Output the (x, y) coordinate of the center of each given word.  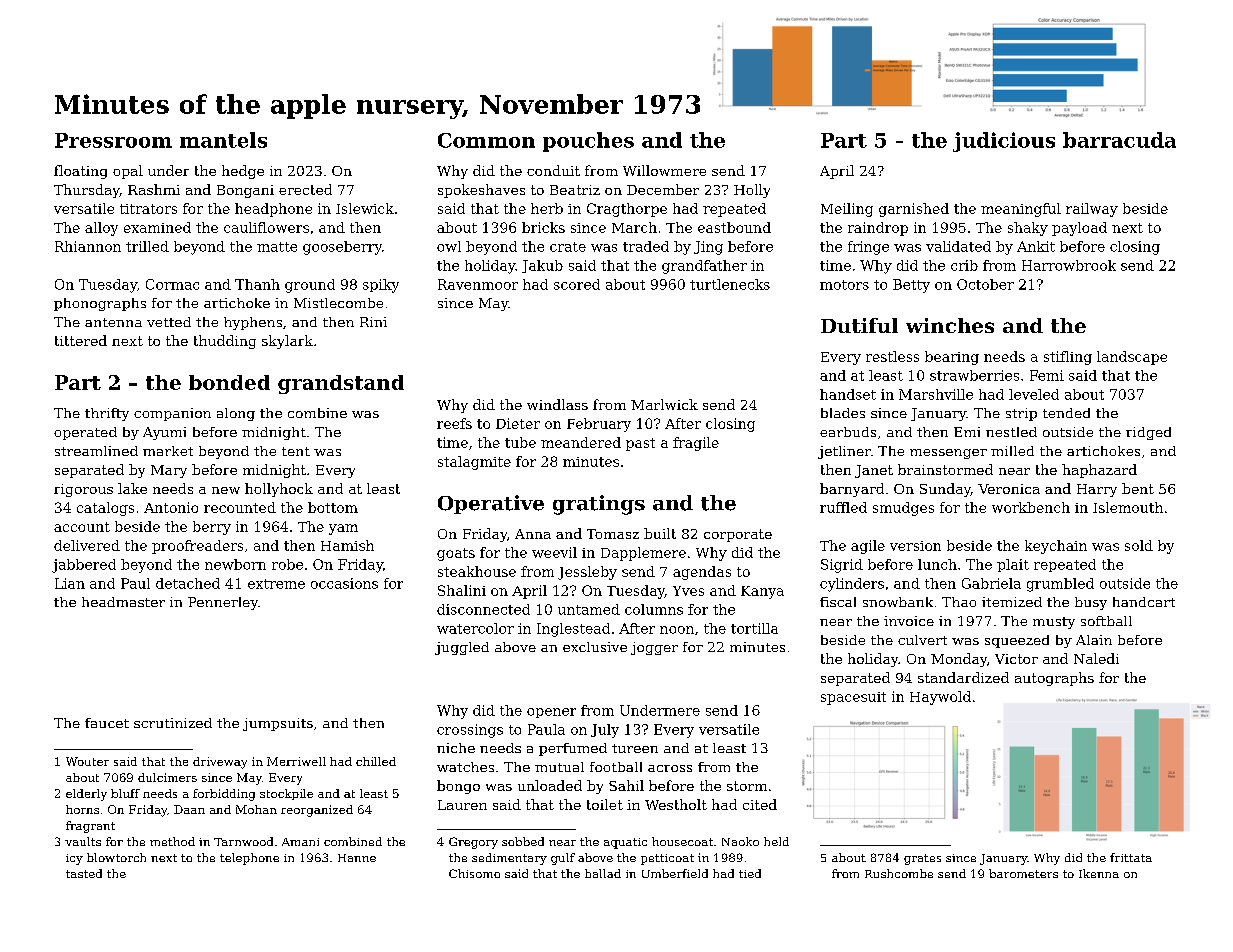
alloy (101, 229)
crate (568, 247)
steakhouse (477, 571)
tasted (84, 873)
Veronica (1009, 489)
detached (188, 583)
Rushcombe (899, 873)
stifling (1068, 358)
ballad (603, 873)
